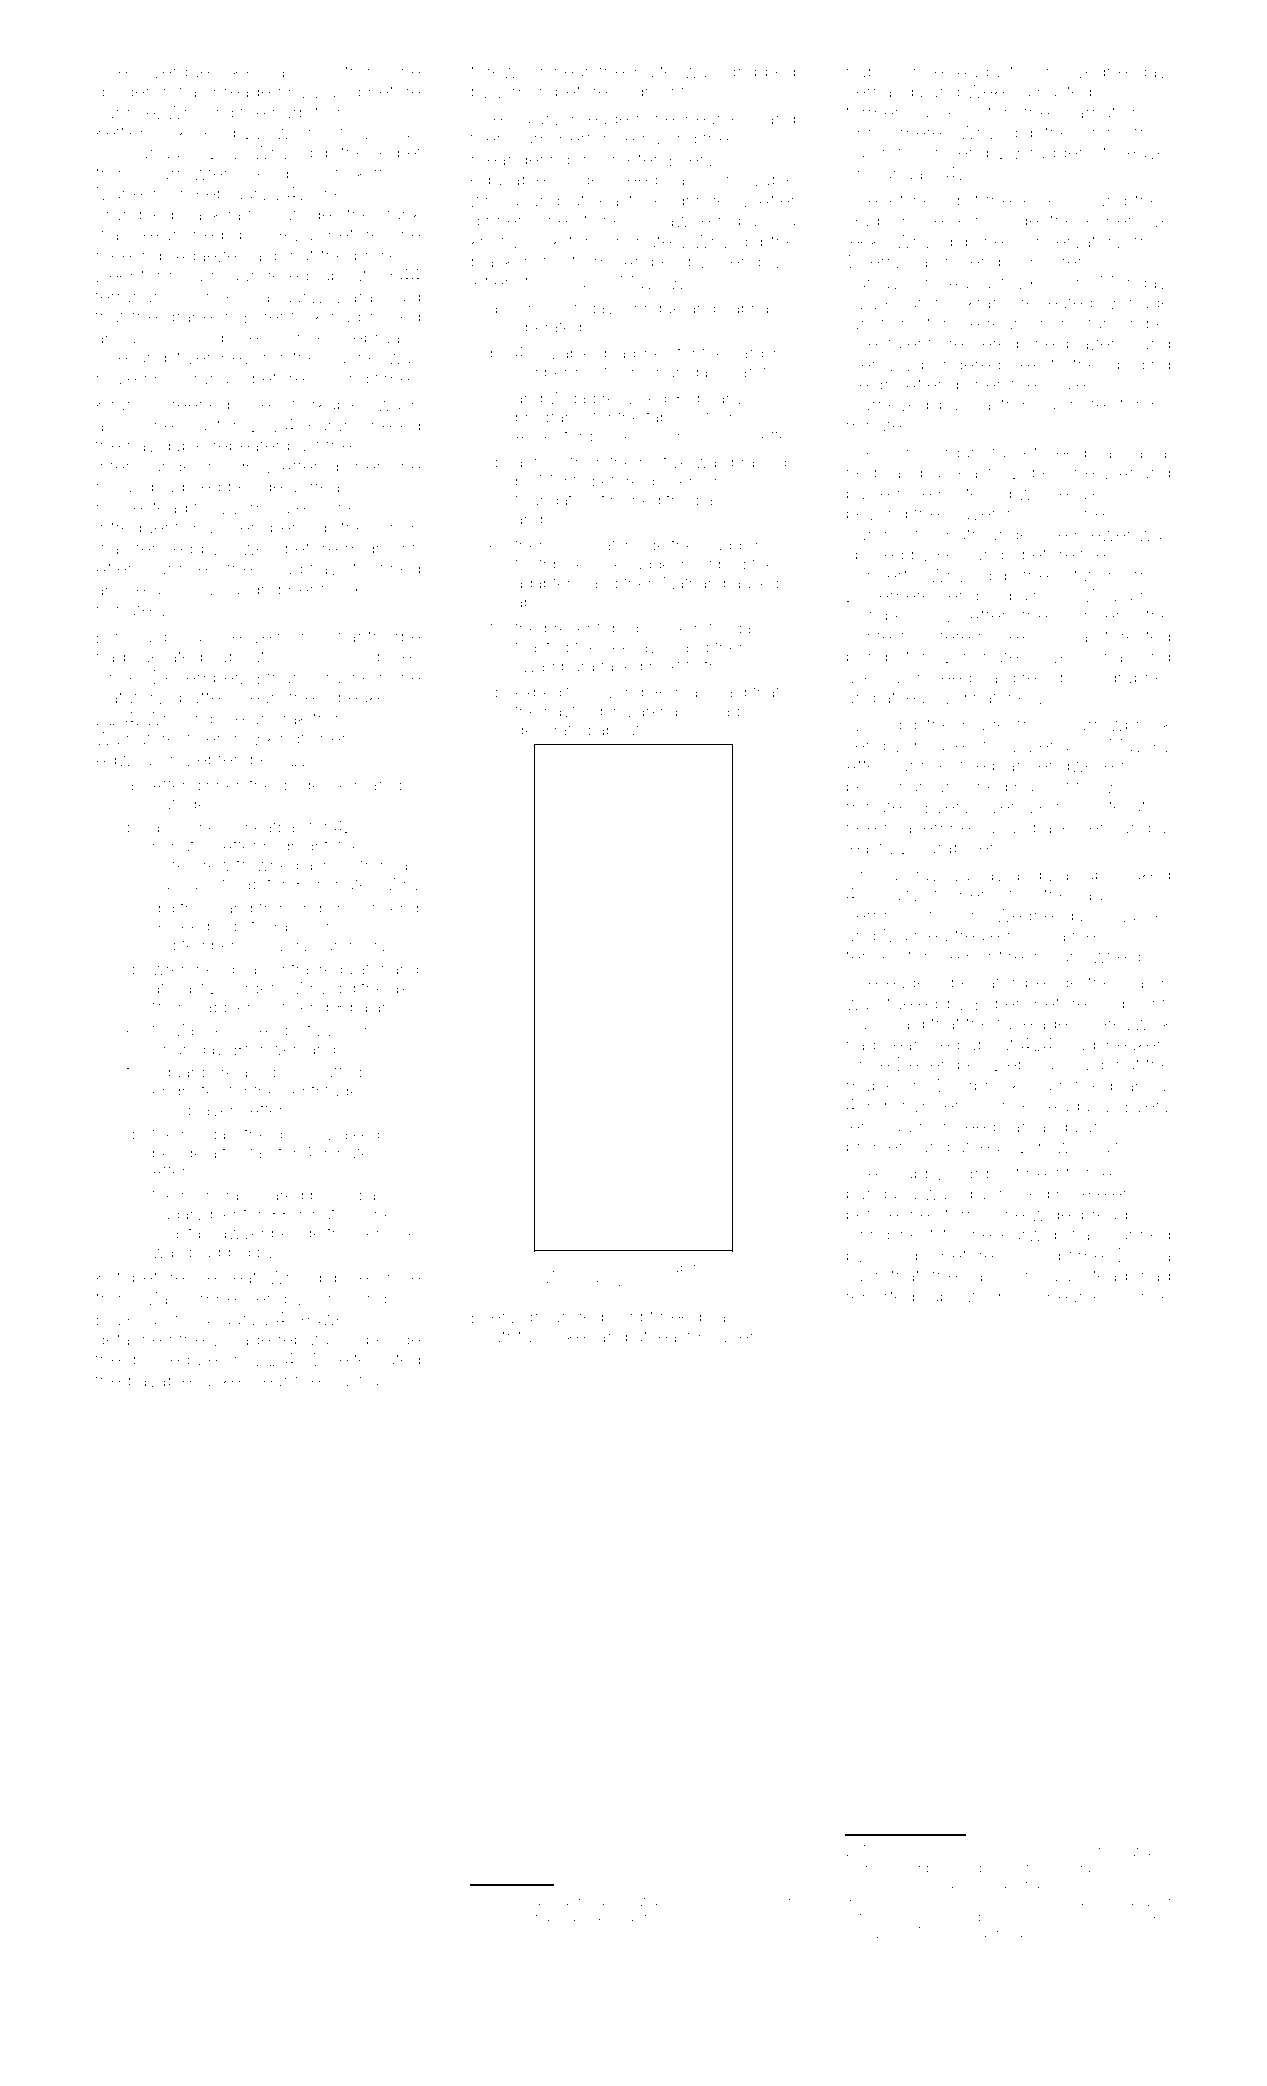 The height and width of the screenshot is (2086, 1267). What do you see at coordinates (1081, 1933) in the screenshot?
I see `solstice` at bounding box center [1081, 1933].
